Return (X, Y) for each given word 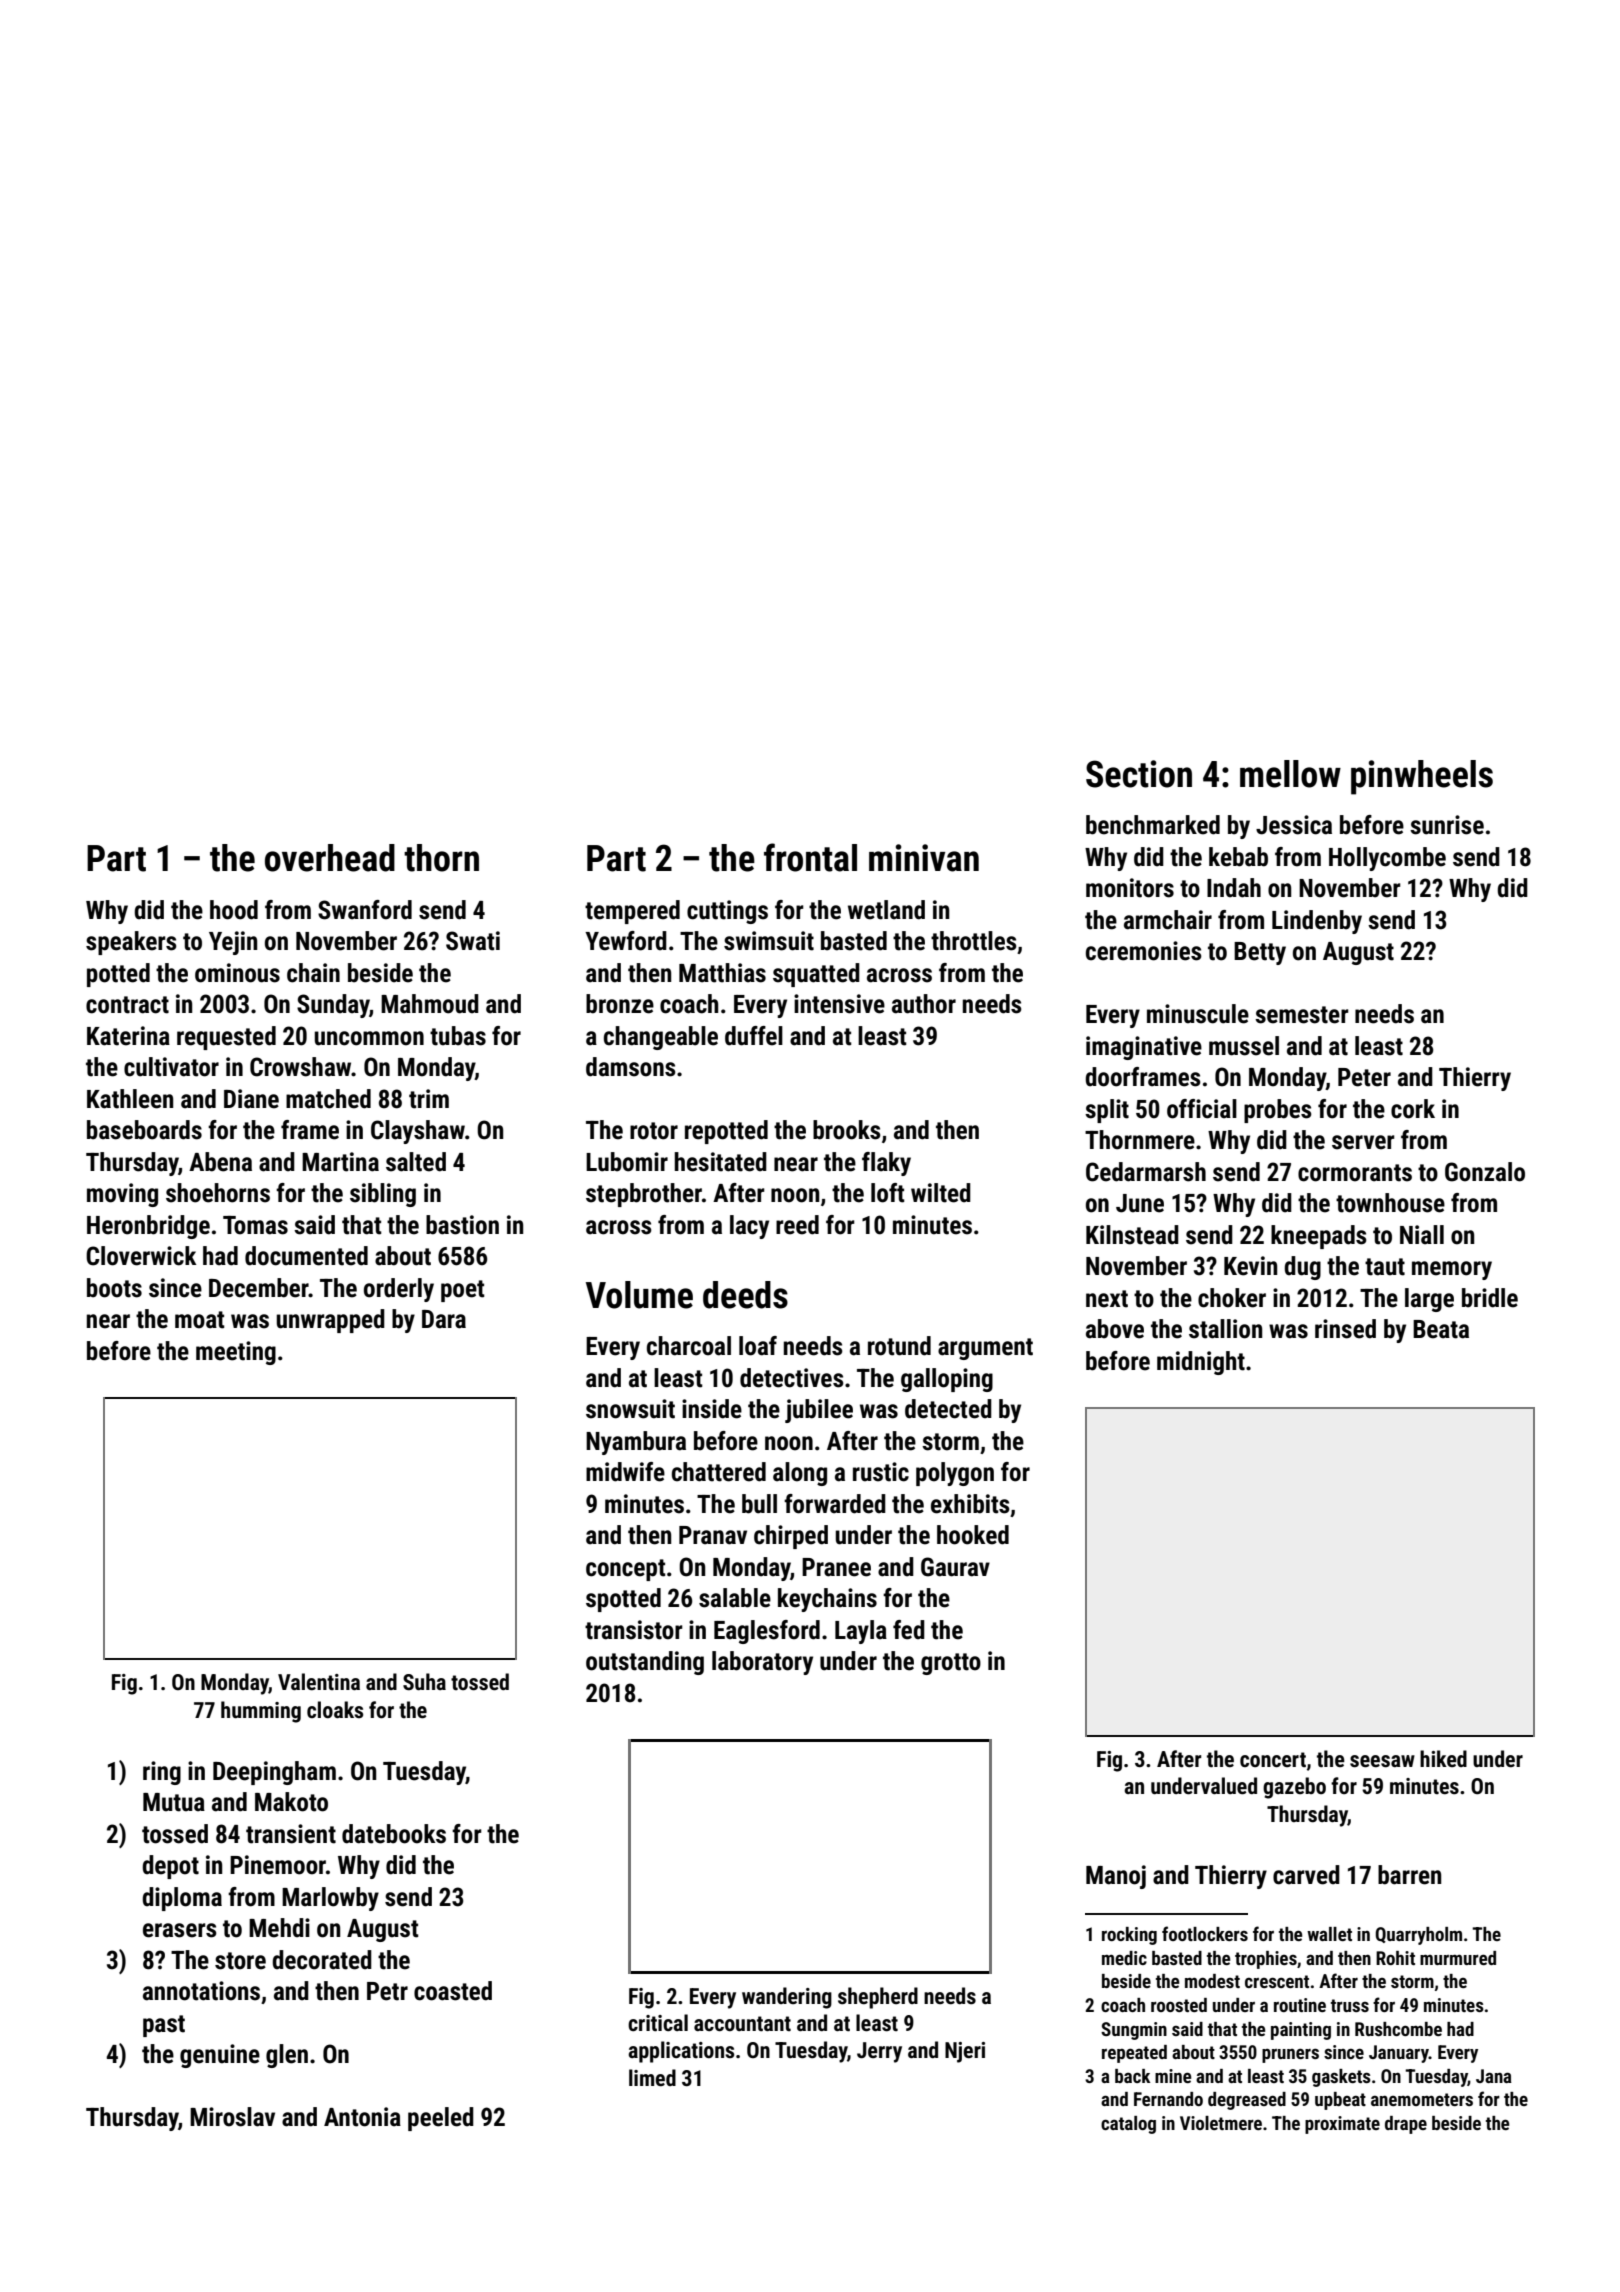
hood (234, 910)
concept (626, 1570)
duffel (754, 1036)
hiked (1443, 1758)
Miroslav (232, 2117)
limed (652, 2077)
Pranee (836, 1567)
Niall (1422, 1235)
